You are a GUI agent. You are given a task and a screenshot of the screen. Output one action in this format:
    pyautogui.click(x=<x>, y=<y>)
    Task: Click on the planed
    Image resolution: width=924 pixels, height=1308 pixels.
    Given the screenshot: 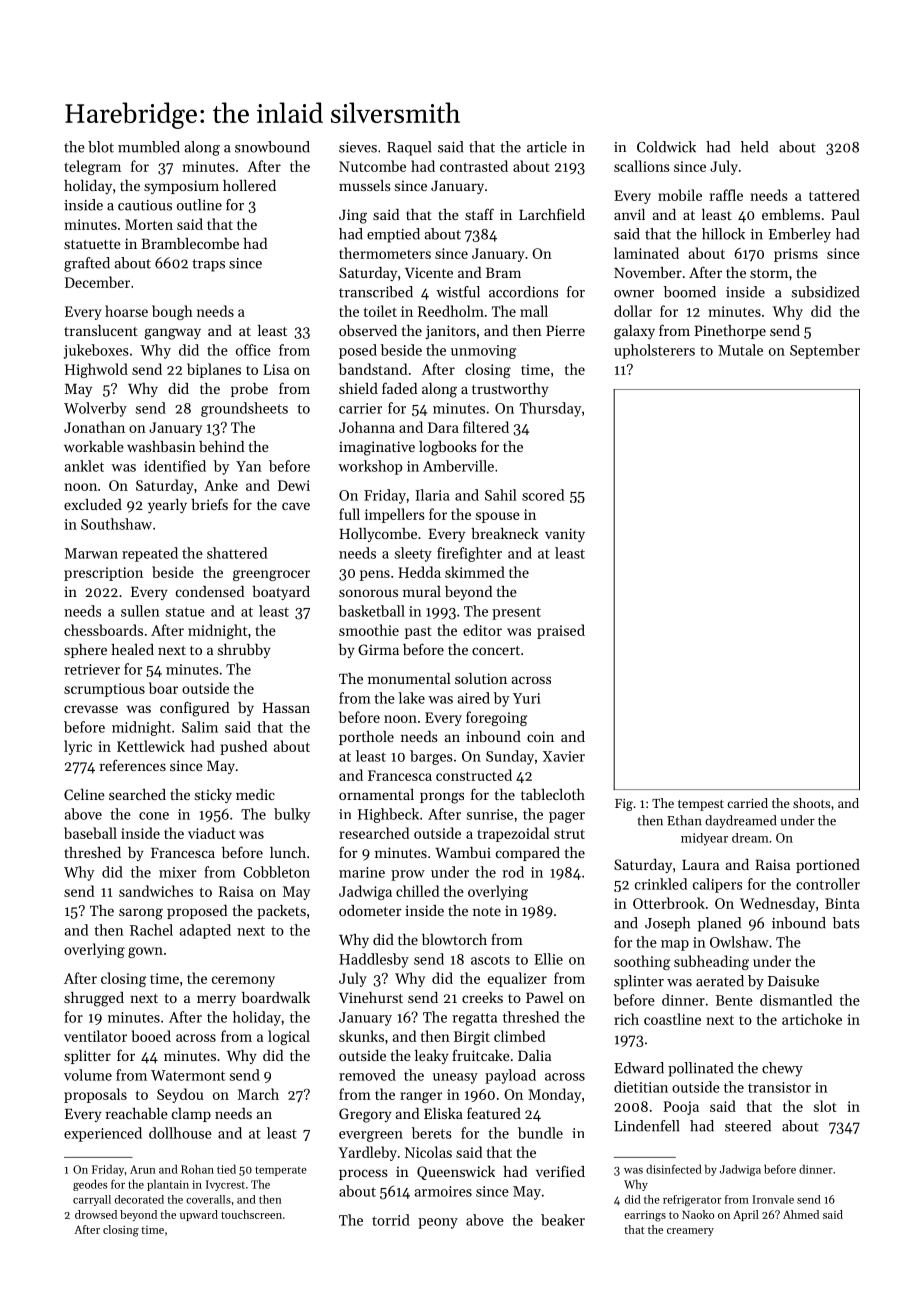 What is the action you would take?
    pyautogui.click(x=719, y=924)
